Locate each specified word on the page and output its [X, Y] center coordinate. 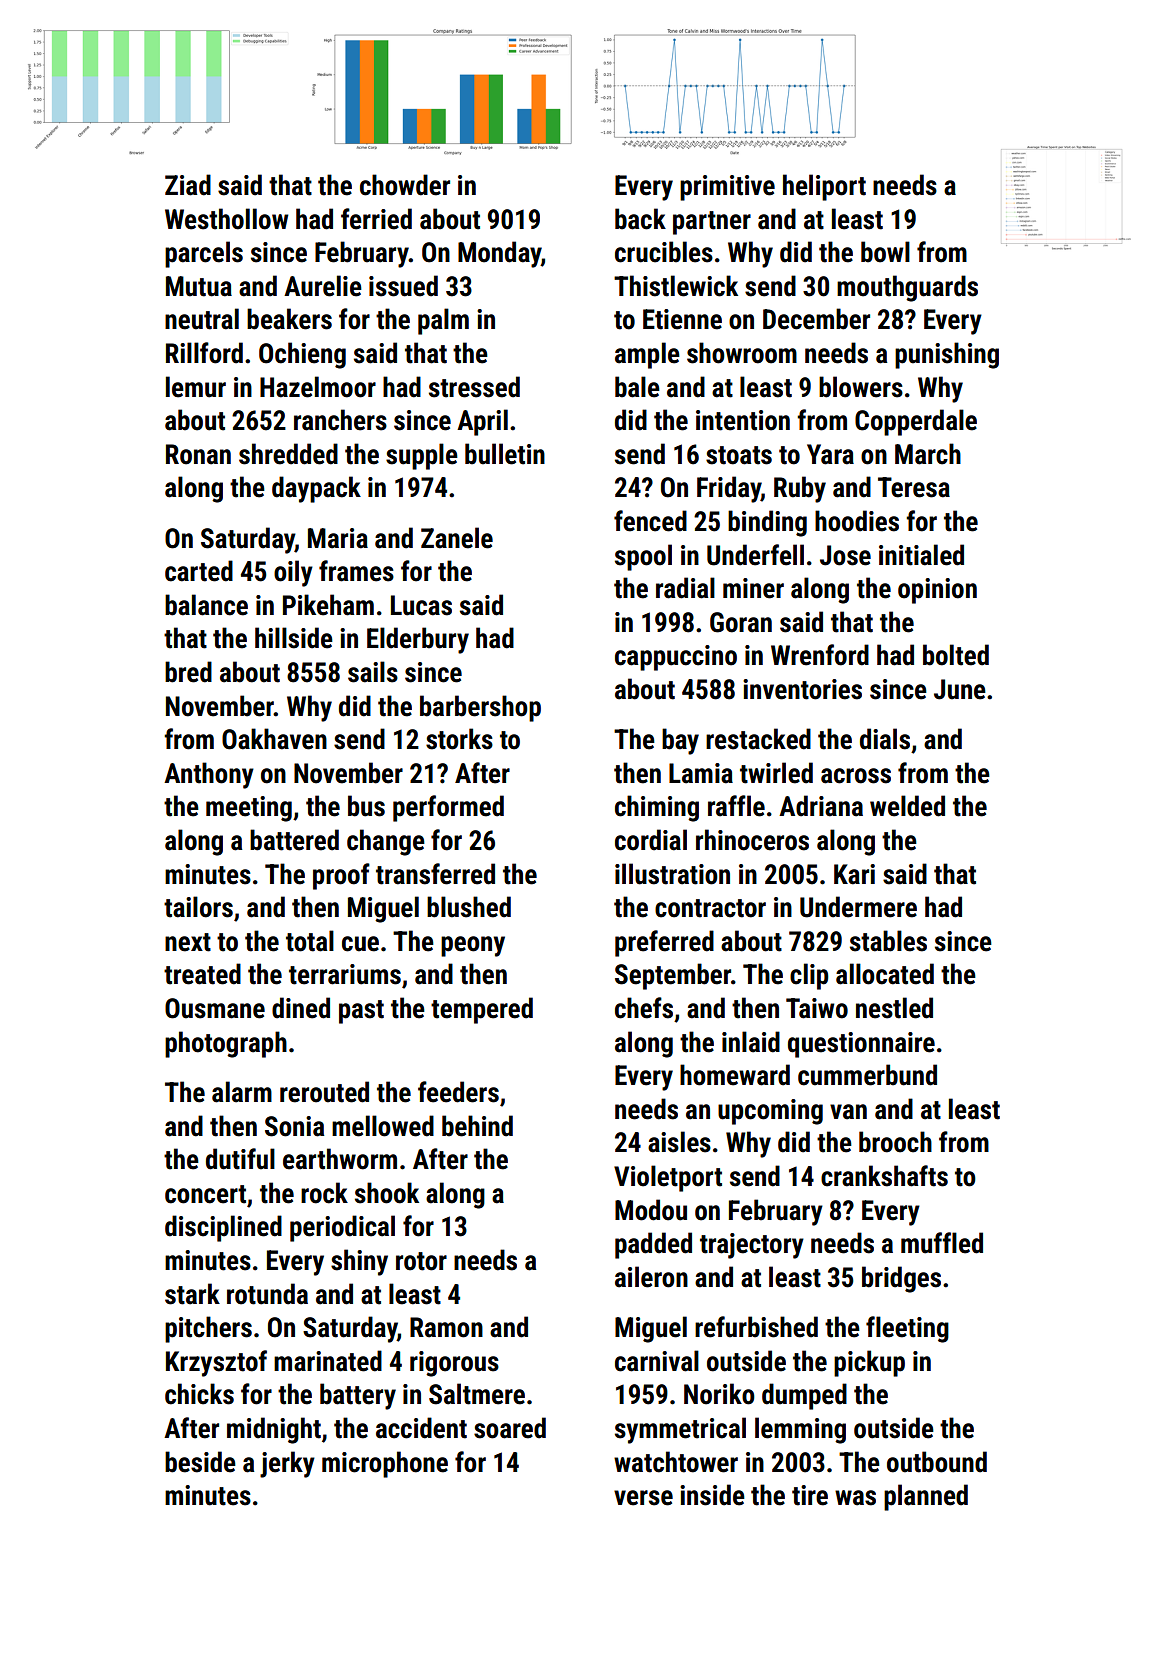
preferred [664, 943]
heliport [824, 187]
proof [341, 876]
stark [192, 1294]
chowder [405, 185]
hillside [294, 638]
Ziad [188, 185]
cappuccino [676, 658]
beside [200, 1462]
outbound [937, 1462]
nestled [894, 1008]
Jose [845, 555]
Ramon [446, 1327]
